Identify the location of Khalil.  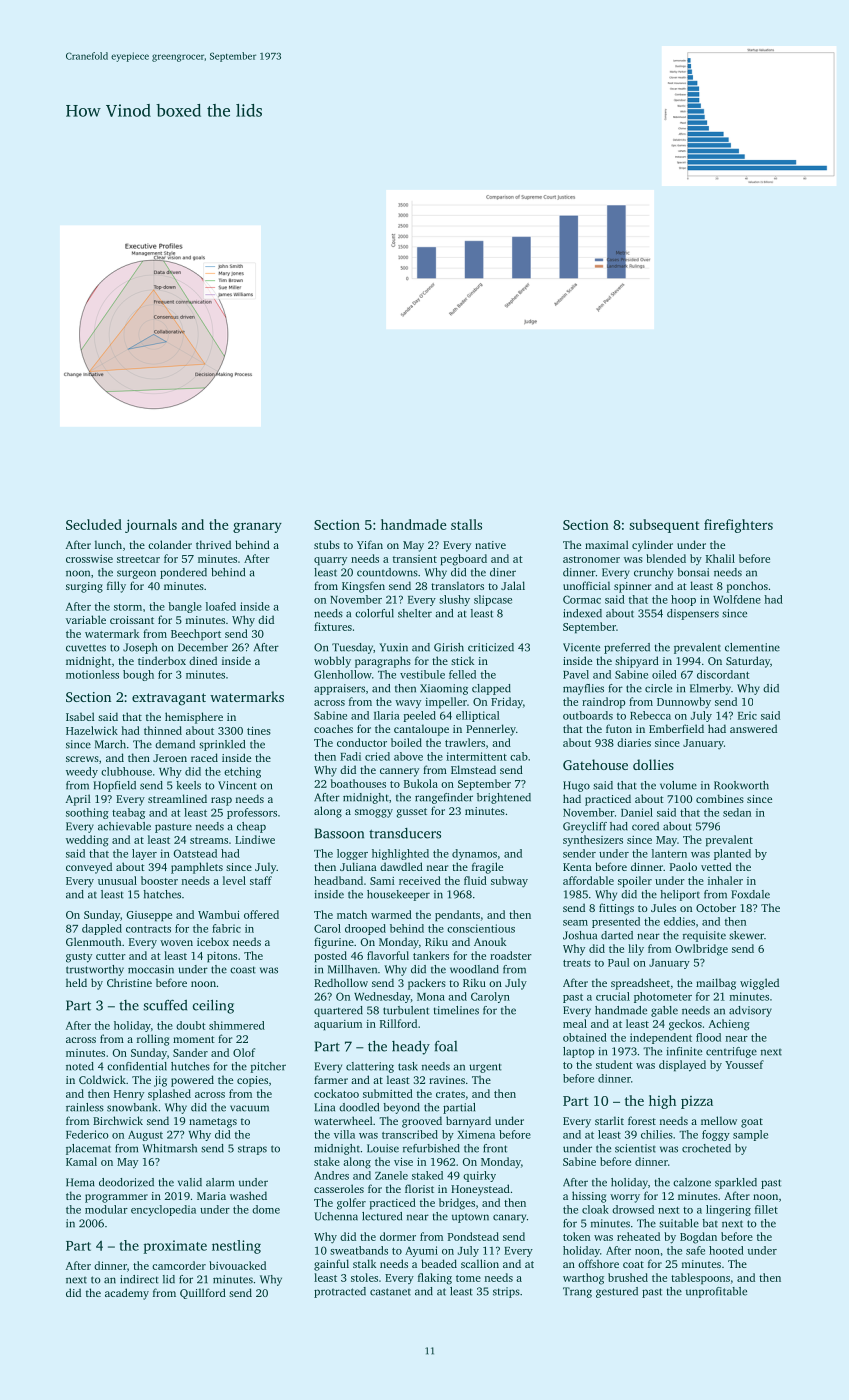
(720, 558).
